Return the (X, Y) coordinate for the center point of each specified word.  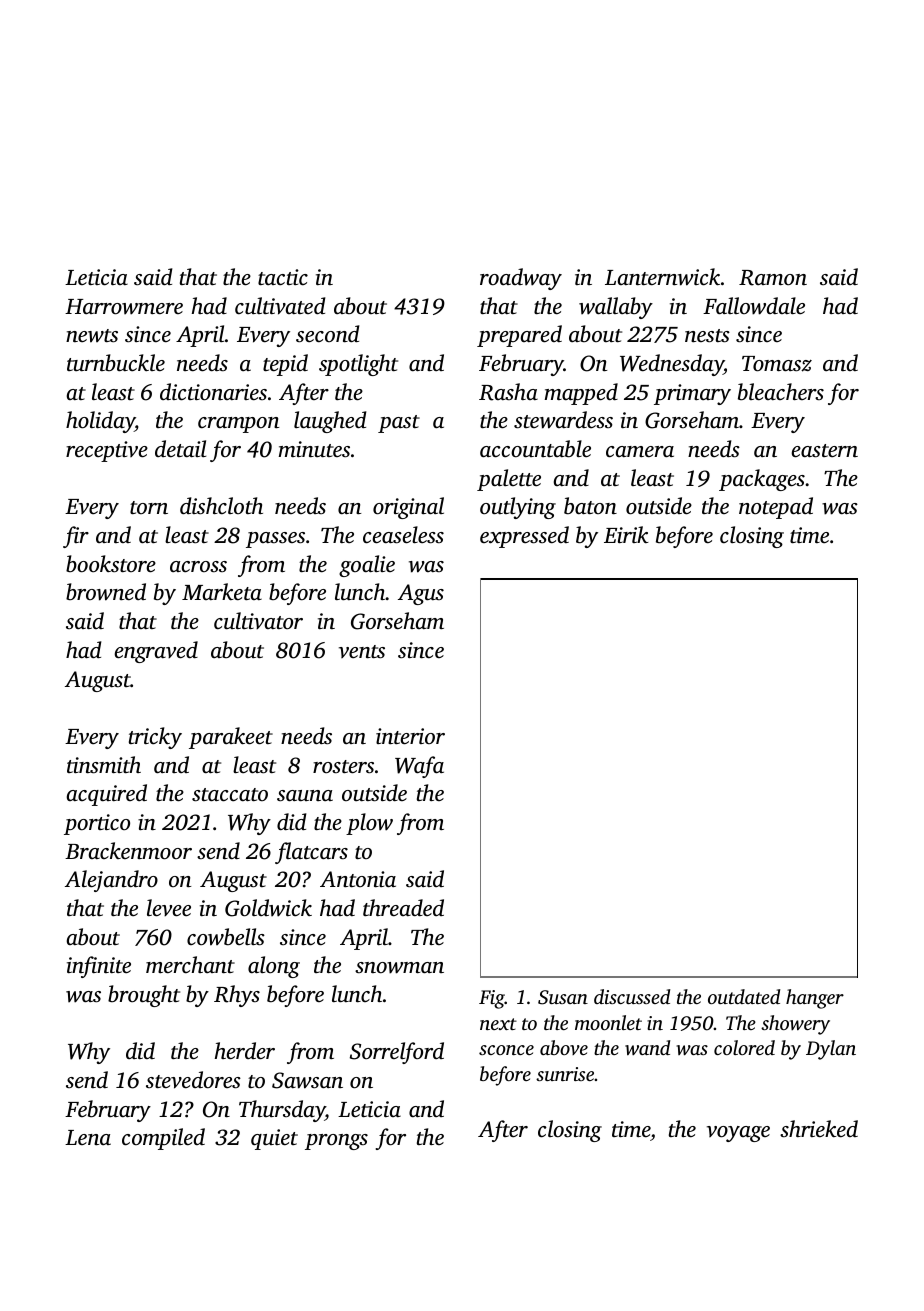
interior (410, 736)
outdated (744, 996)
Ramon (773, 278)
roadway (521, 279)
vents (362, 652)
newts (92, 336)
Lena (88, 1138)
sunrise (565, 1074)
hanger (815, 999)
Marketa (222, 591)
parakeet (231, 738)
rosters (343, 767)
